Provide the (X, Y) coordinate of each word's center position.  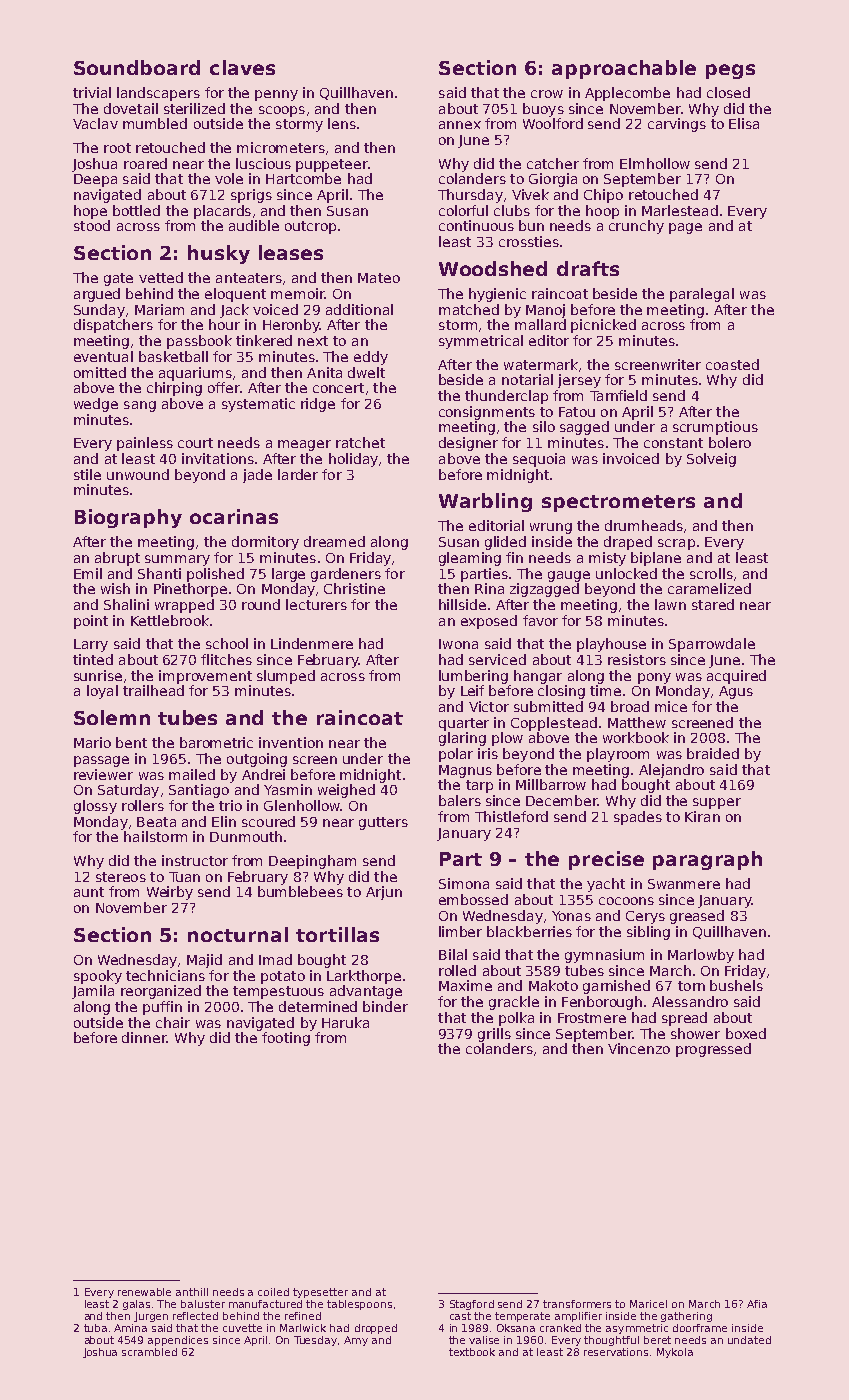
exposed (489, 622)
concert (338, 388)
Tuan (184, 877)
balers (460, 800)
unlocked (626, 573)
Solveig (711, 460)
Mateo (379, 278)
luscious (263, 163)
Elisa (744, 123)
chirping (174, 389)
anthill (192, 1292)
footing (286, 1039)
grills (494, 1035)
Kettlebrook (170, 620)
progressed (713, 1050)
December (562, 800)
